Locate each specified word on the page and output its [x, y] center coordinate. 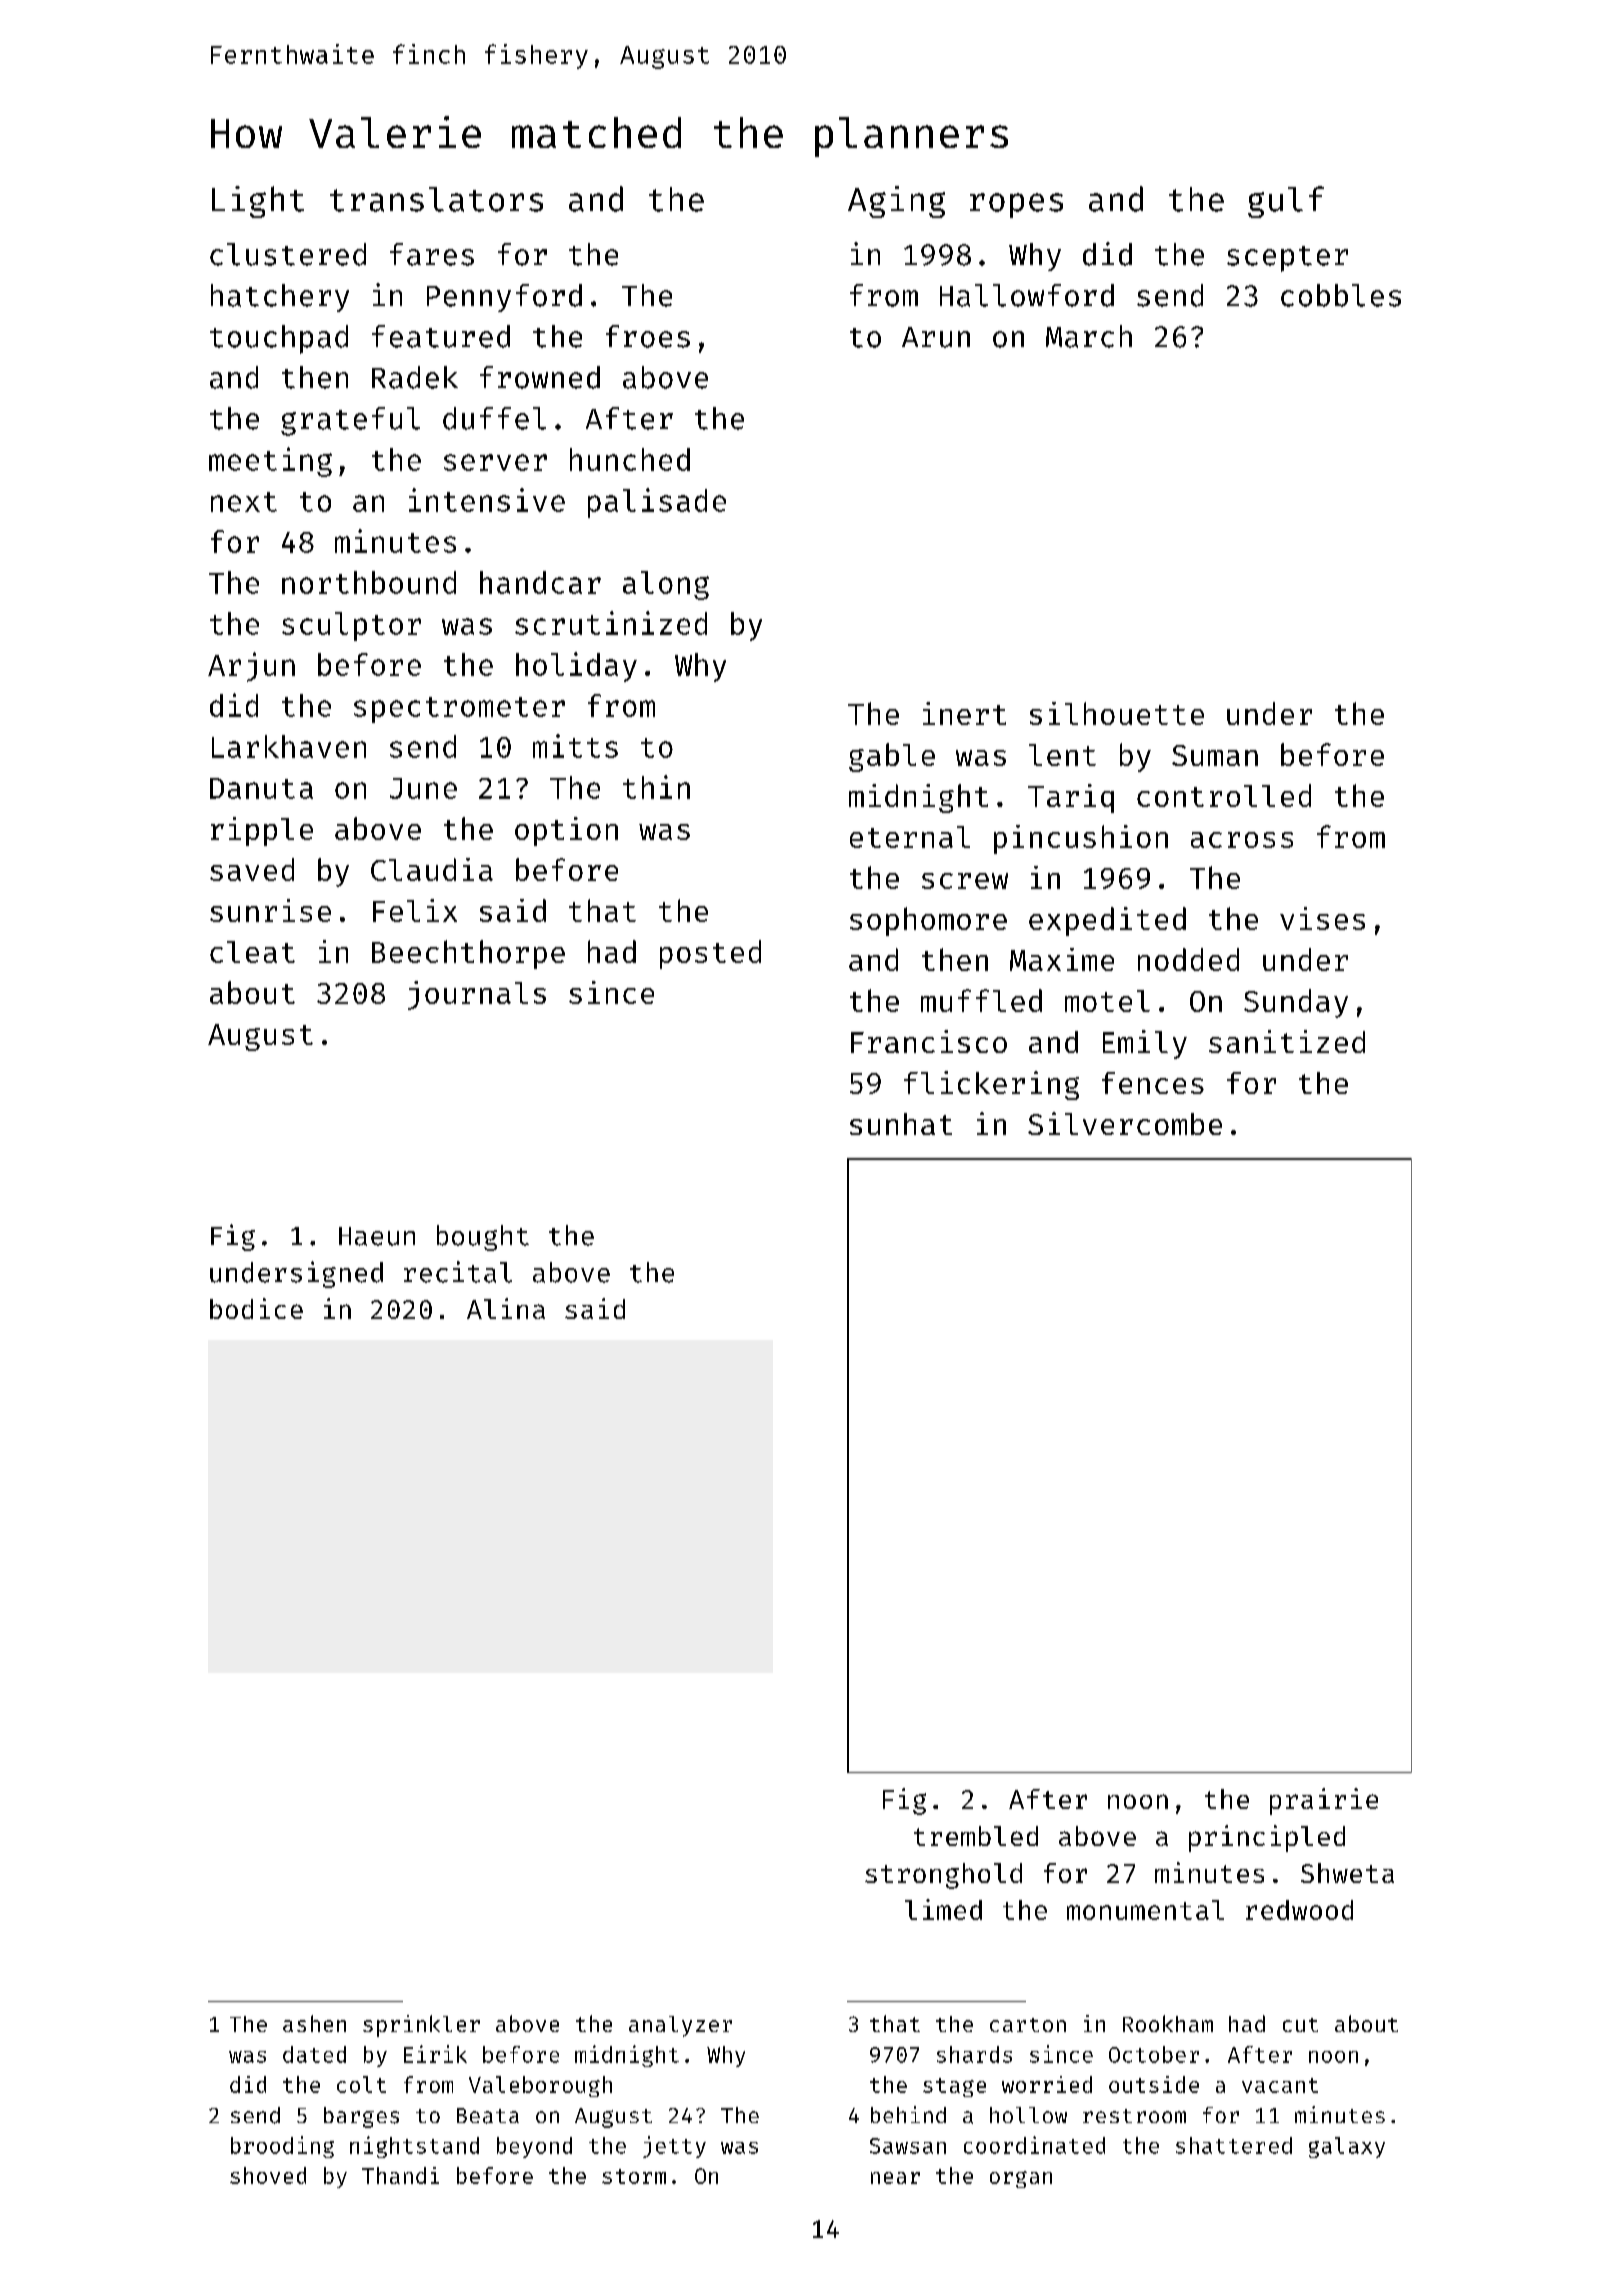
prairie [1324, 1801]
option [566, 831]
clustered [288, 254]
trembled [976, 1836]
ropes [1016, 205]
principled [1267, 1838]
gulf [1286, 202]
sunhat [901, 1124]
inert [964, 713]
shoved [268, 2175]
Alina [506, 1308]
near [895, 2178]
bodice [256, 1308]
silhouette [1117, 713]
